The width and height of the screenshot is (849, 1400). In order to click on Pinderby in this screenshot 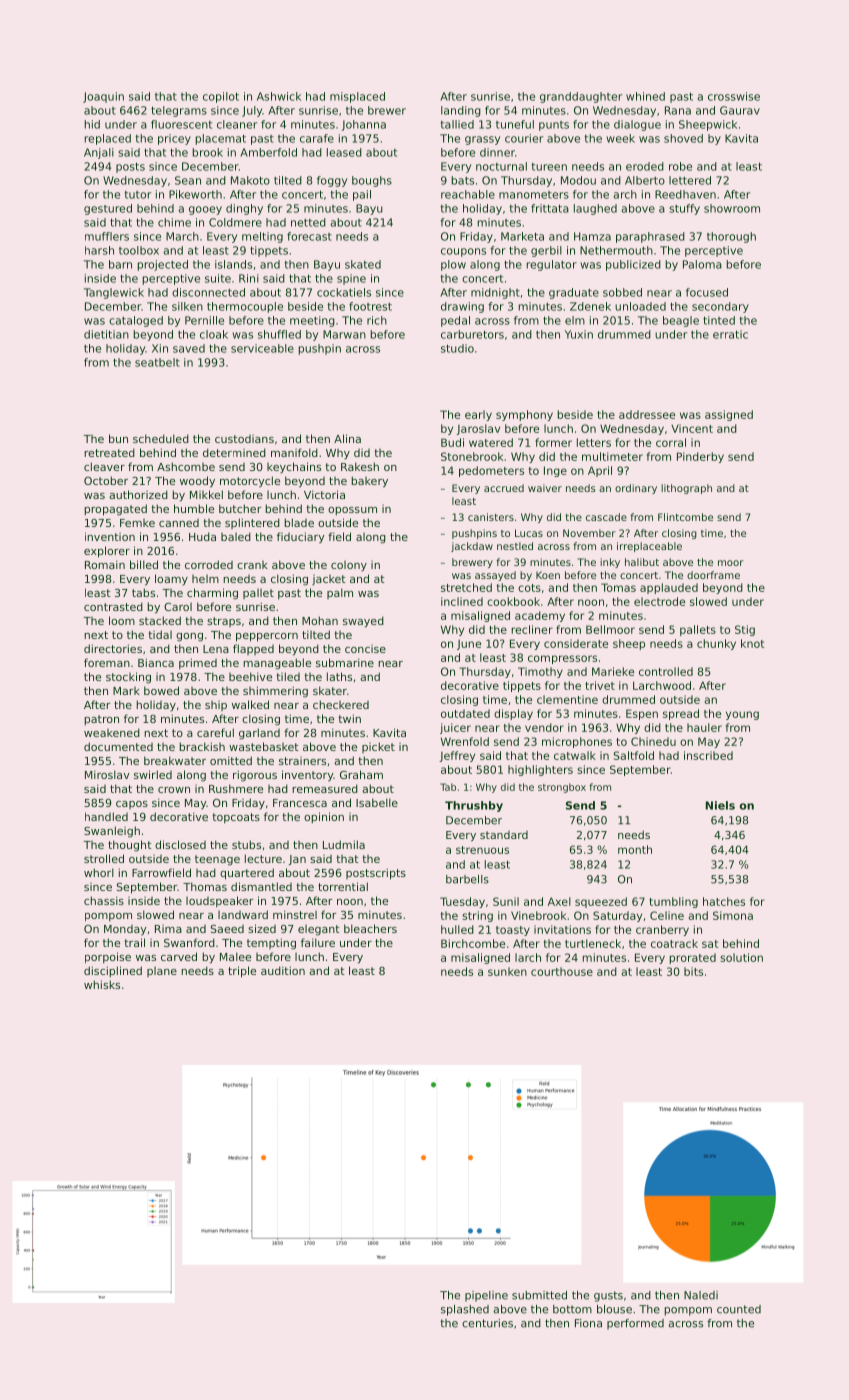, I will do `click(700, 457)`.
